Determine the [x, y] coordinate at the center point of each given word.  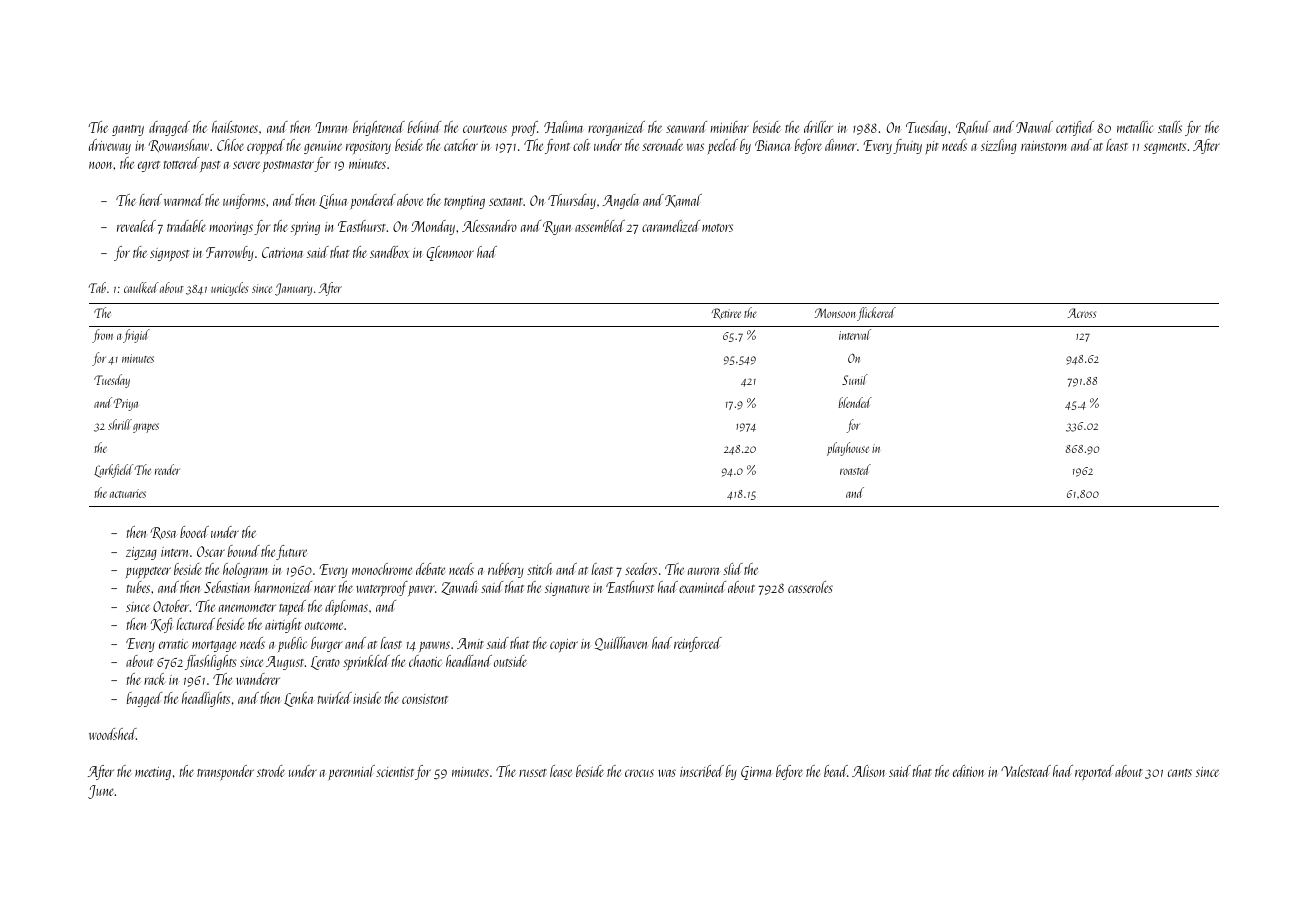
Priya [126, 404]
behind [424, 127]
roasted [855, 469]
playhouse [848, 449]
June [101, 792]
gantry [128, 130]
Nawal [1034, 127]
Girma [756, 773]
